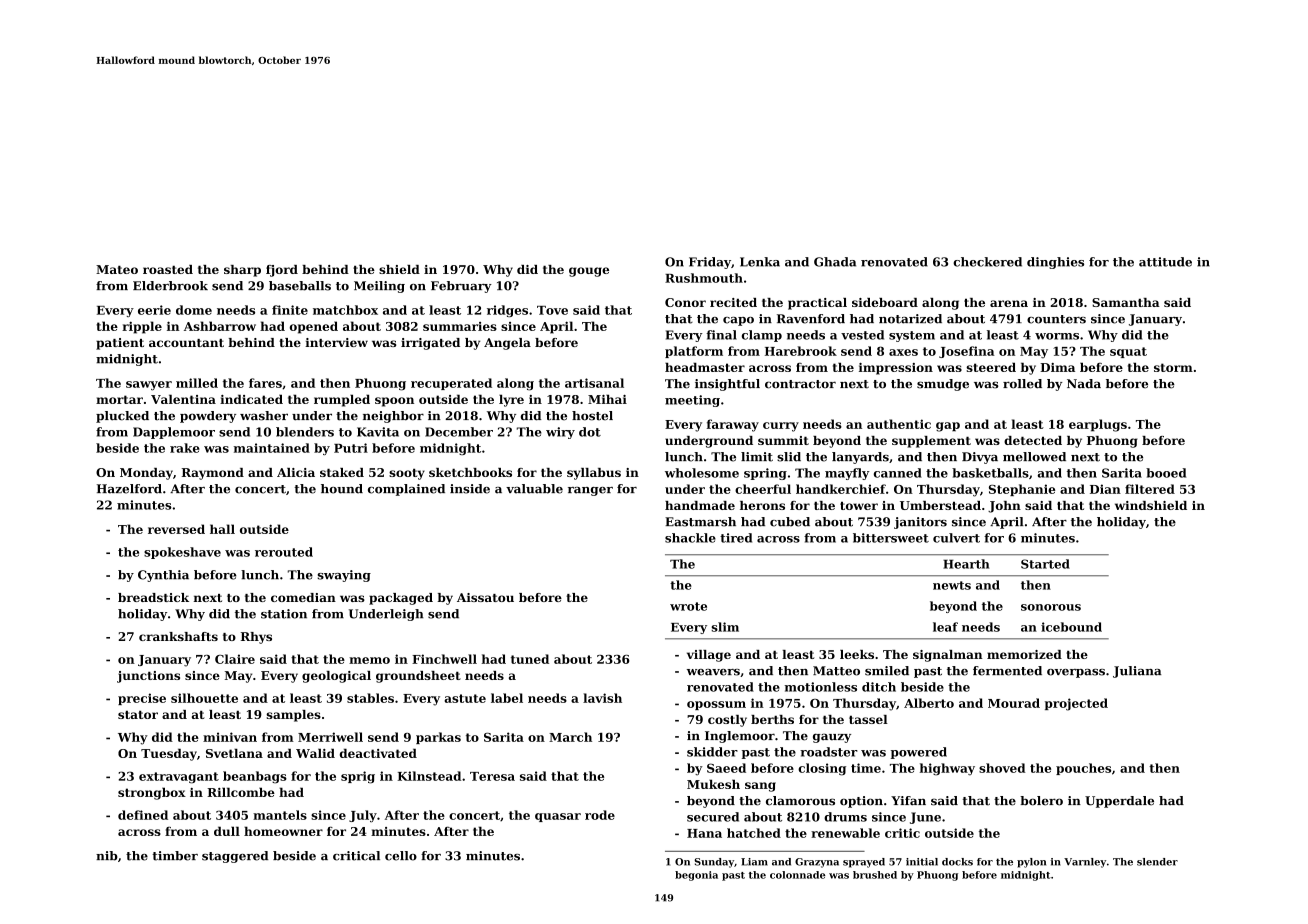  What do you see at coordinates (401, 856) in the document?
I see `cello` at bounding box center [401, 856].
